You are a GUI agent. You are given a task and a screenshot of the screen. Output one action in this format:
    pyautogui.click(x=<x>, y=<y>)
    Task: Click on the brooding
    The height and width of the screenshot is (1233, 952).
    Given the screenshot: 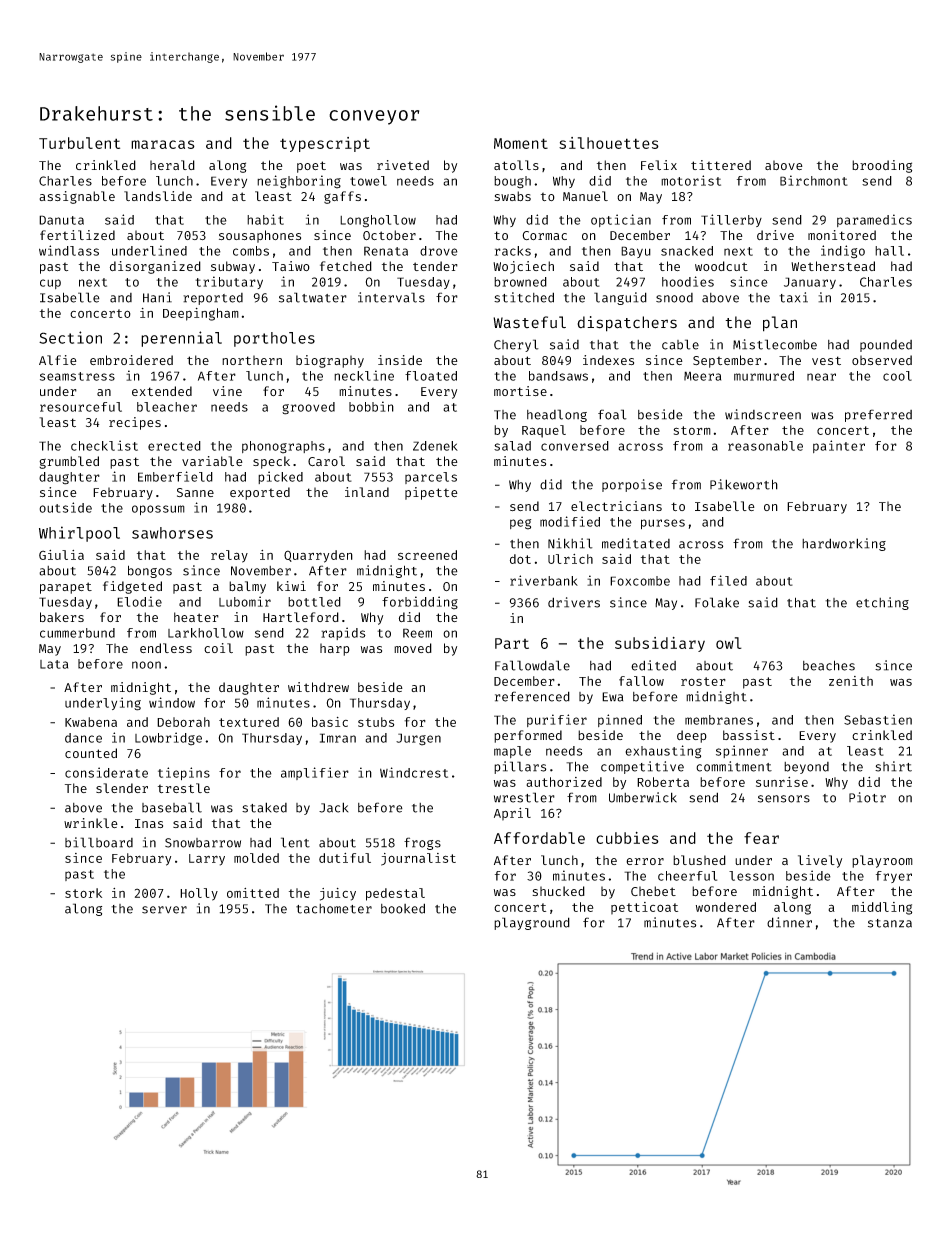 What is the action you would take?
    pyautogui.click(x=882, y=166)
